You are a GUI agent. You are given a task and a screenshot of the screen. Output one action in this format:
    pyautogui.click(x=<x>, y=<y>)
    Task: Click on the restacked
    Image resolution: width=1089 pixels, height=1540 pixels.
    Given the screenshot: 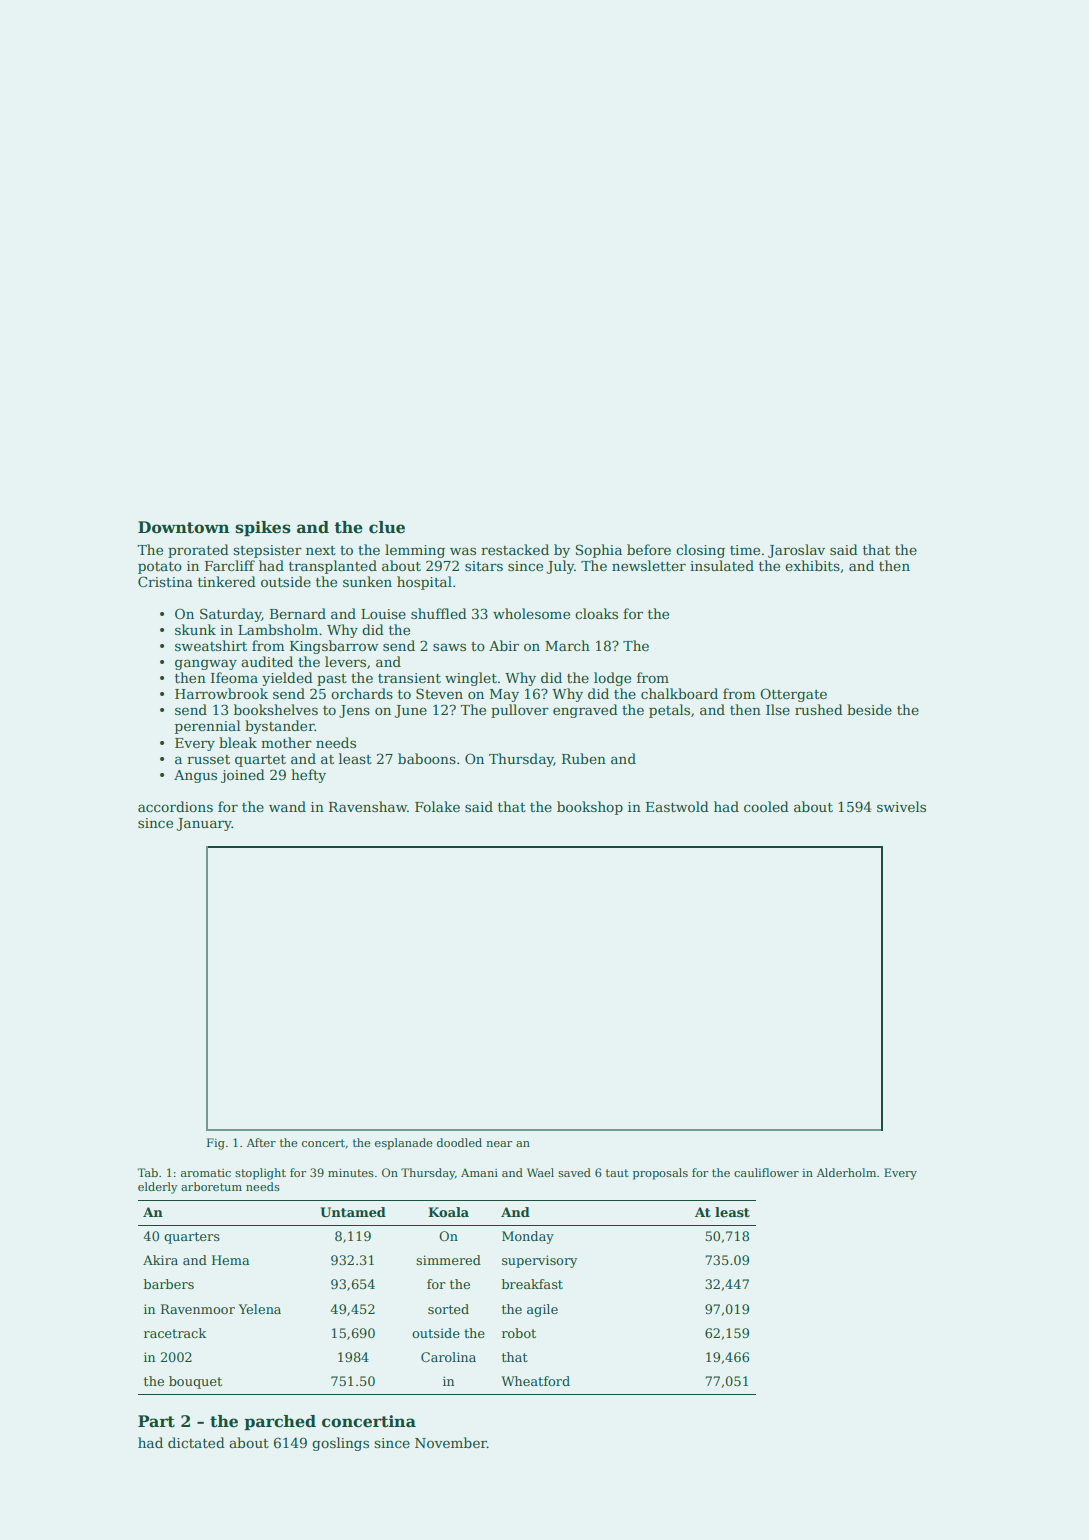 What is the action you would take?
    pyautogui.click(x=515, y=549)
